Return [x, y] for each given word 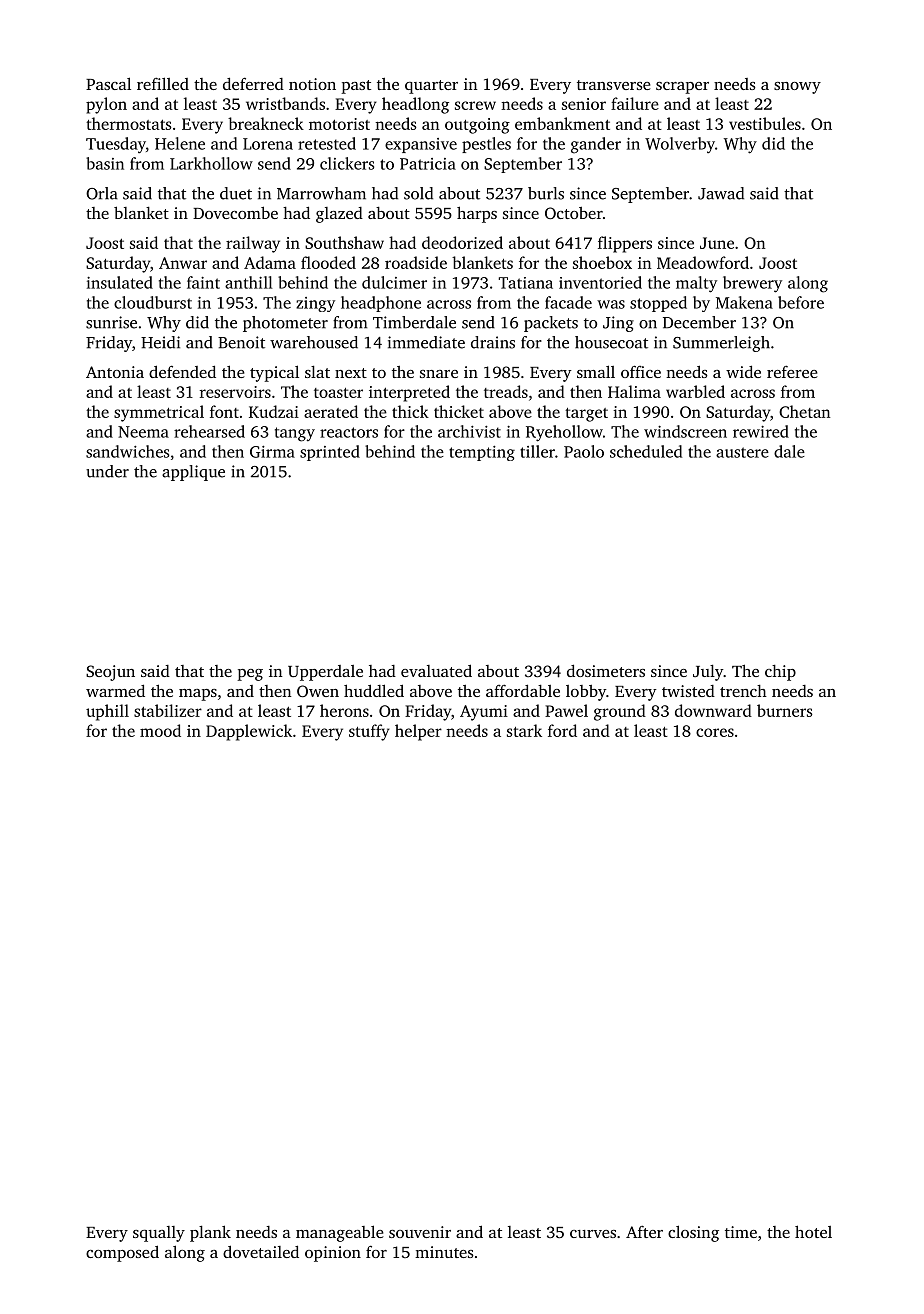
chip [780, 673]
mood [160, 730]
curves [593, 1234]
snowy [797, 88]
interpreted [409, 393]
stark [524, 730]
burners [785, 710]
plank [210, 1233]
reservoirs [235, 392]
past [356, 87]
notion [312, 84]
